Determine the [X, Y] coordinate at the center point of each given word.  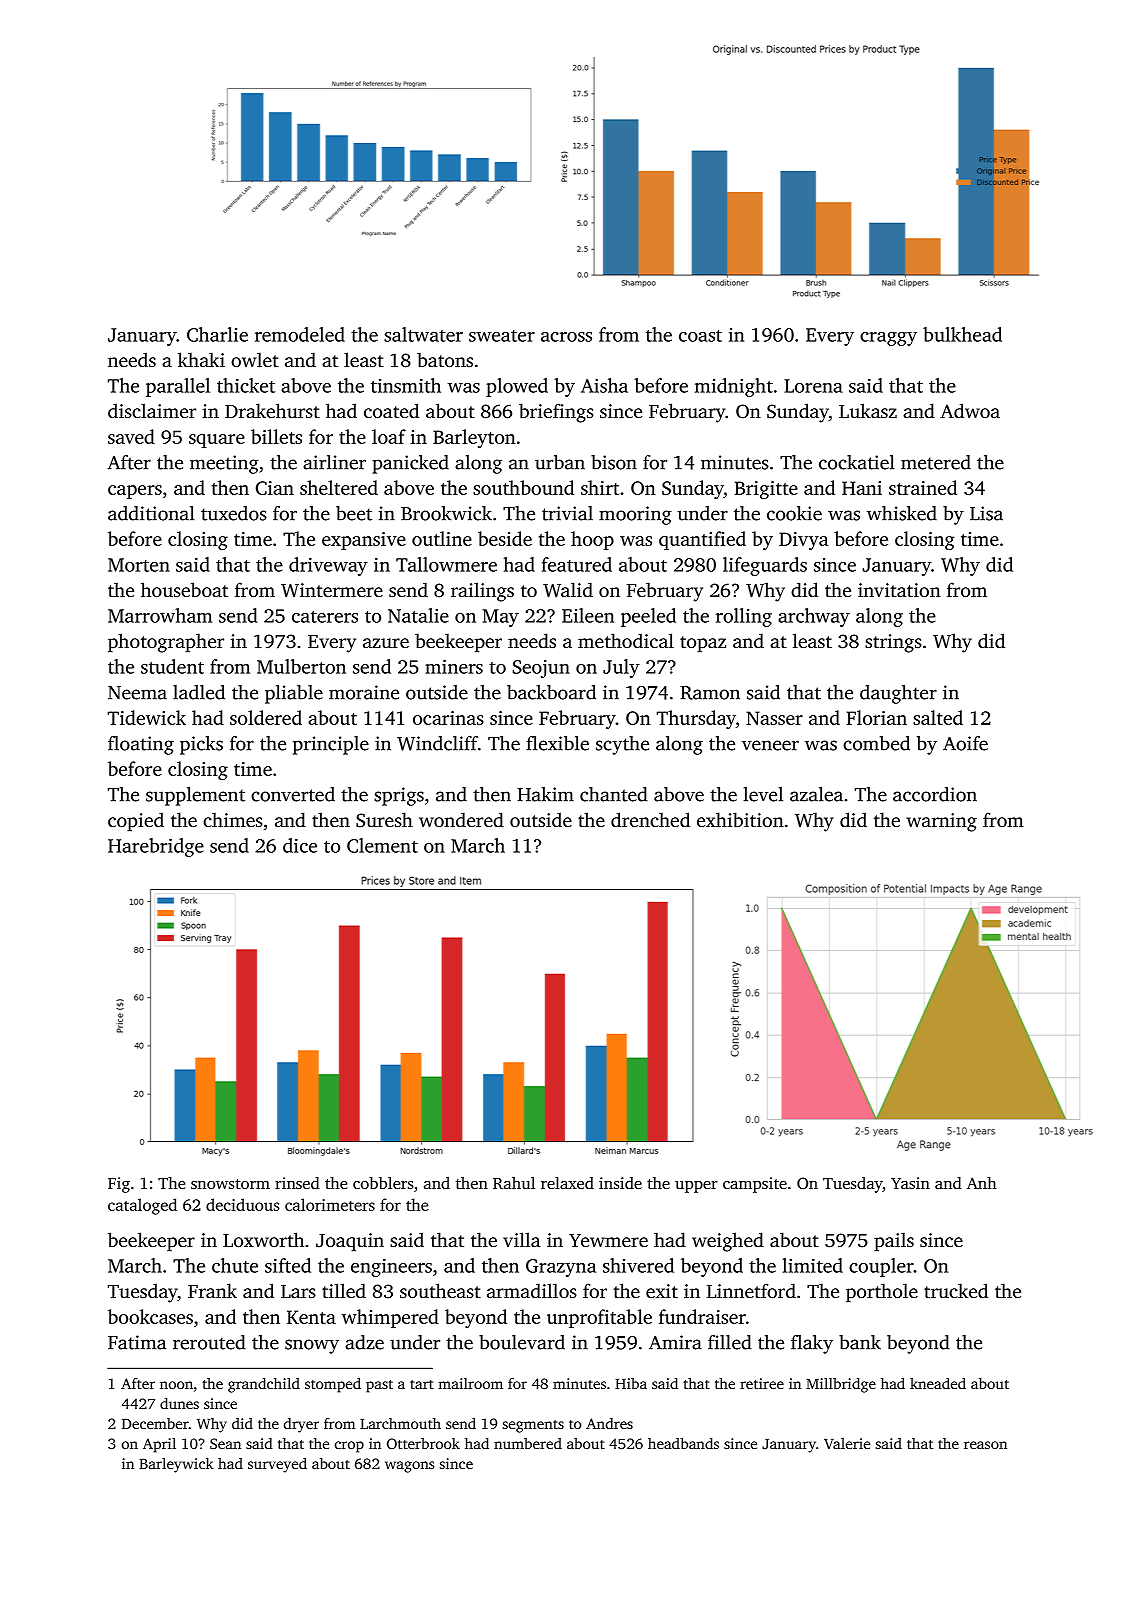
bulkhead [962, 334]
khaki [201, 359]
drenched [650, 819]
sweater [502, 336]
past [379, 1386]
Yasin [910, 1183]
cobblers [383, 1183]
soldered [266, 717]
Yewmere [608, 1240]
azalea [816, 794]
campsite [755, 1185]
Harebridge [156, 847]
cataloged [142, 1206]
